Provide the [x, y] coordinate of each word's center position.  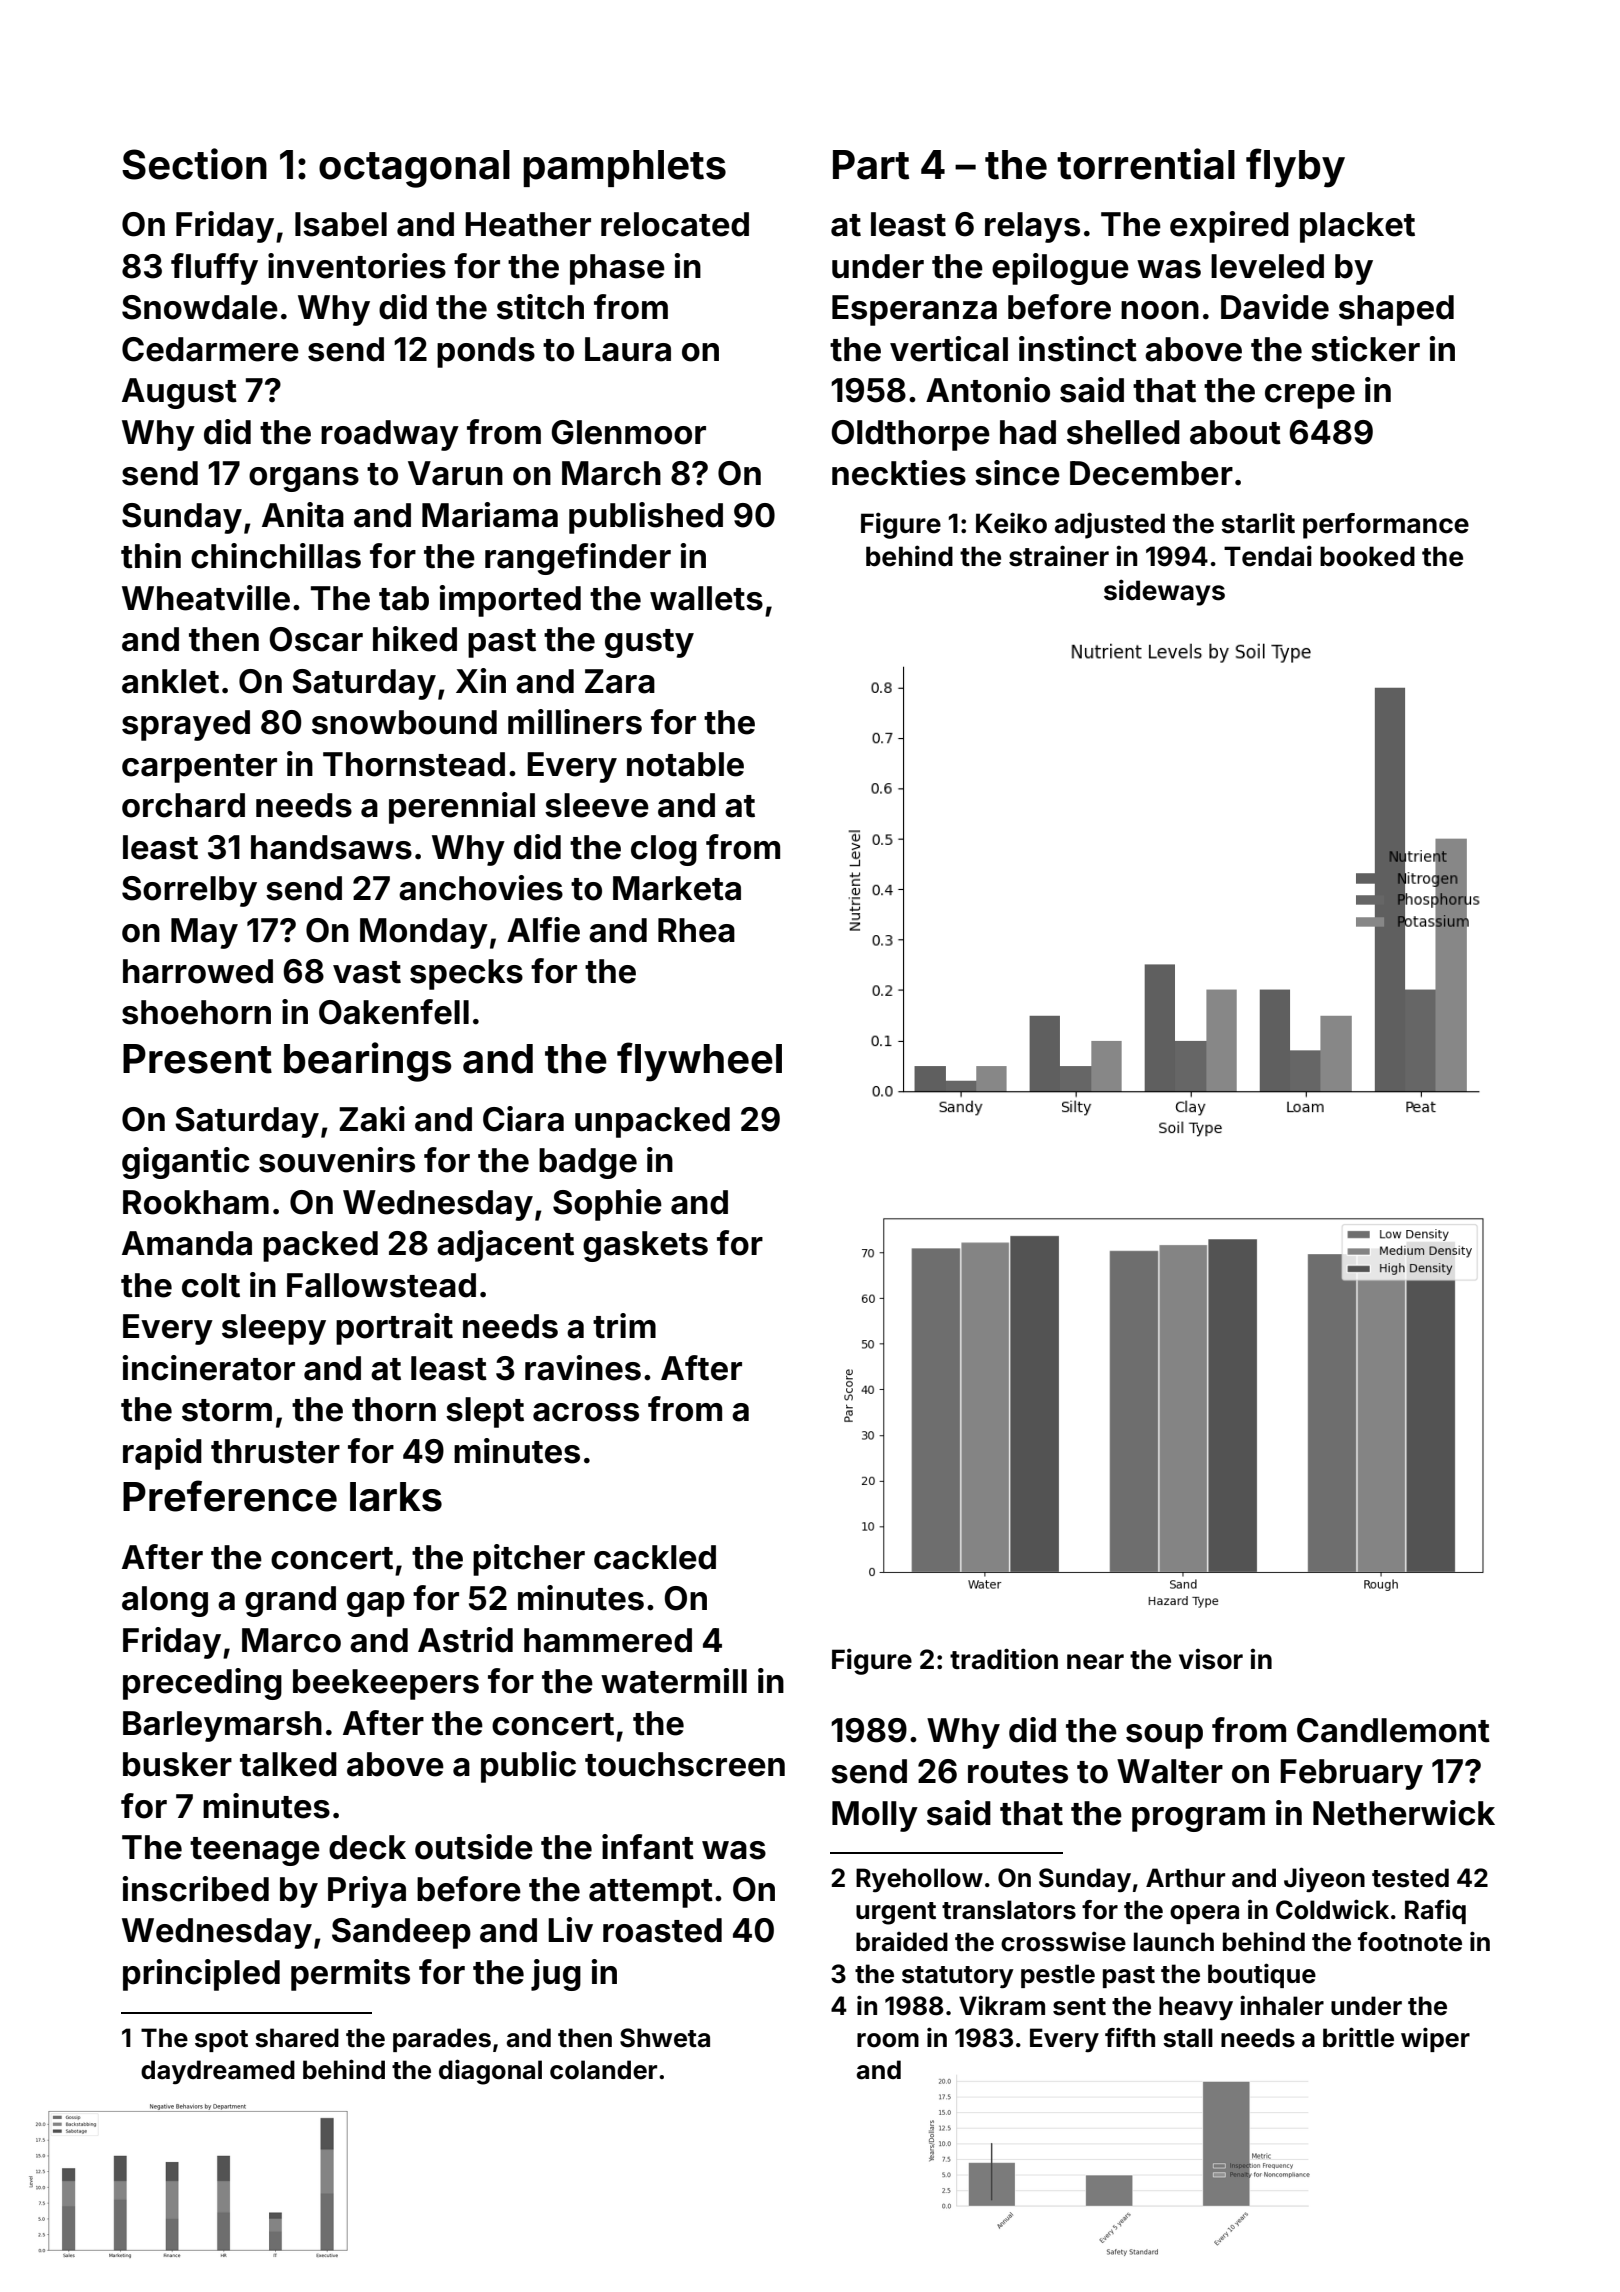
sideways [1164, 592]
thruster [275, 1451]
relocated [675, 224]
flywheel [699, 1062]
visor [1211, 1659]
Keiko [1011, 523]
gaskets [645, 1246]
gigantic [185, 1163]
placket [1357, 227]
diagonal [490, 2072]
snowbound [404, 722]
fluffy [214, 269]
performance [1386, 526]
